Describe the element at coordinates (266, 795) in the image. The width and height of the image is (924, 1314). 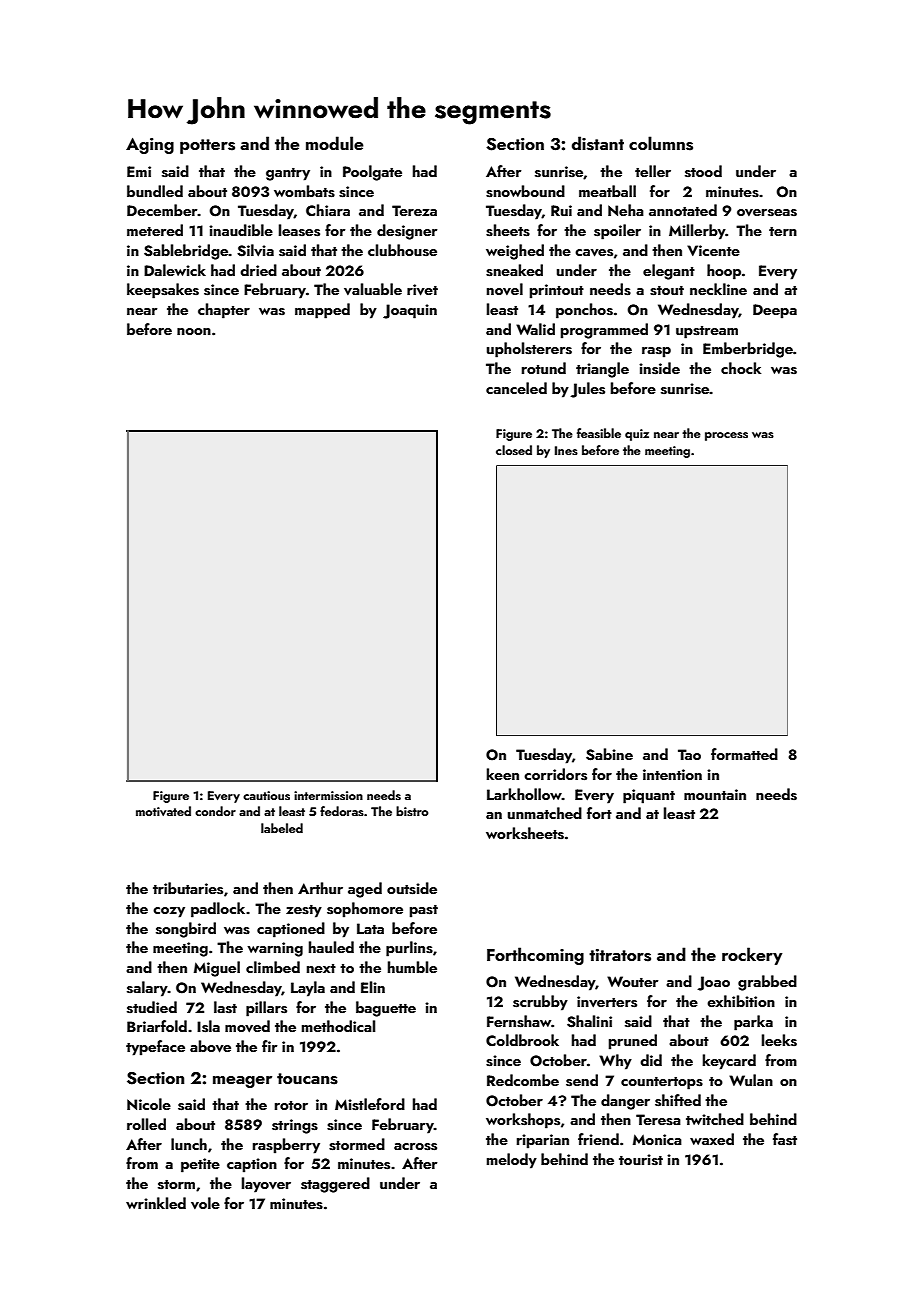
I see `cautious` at that location.
